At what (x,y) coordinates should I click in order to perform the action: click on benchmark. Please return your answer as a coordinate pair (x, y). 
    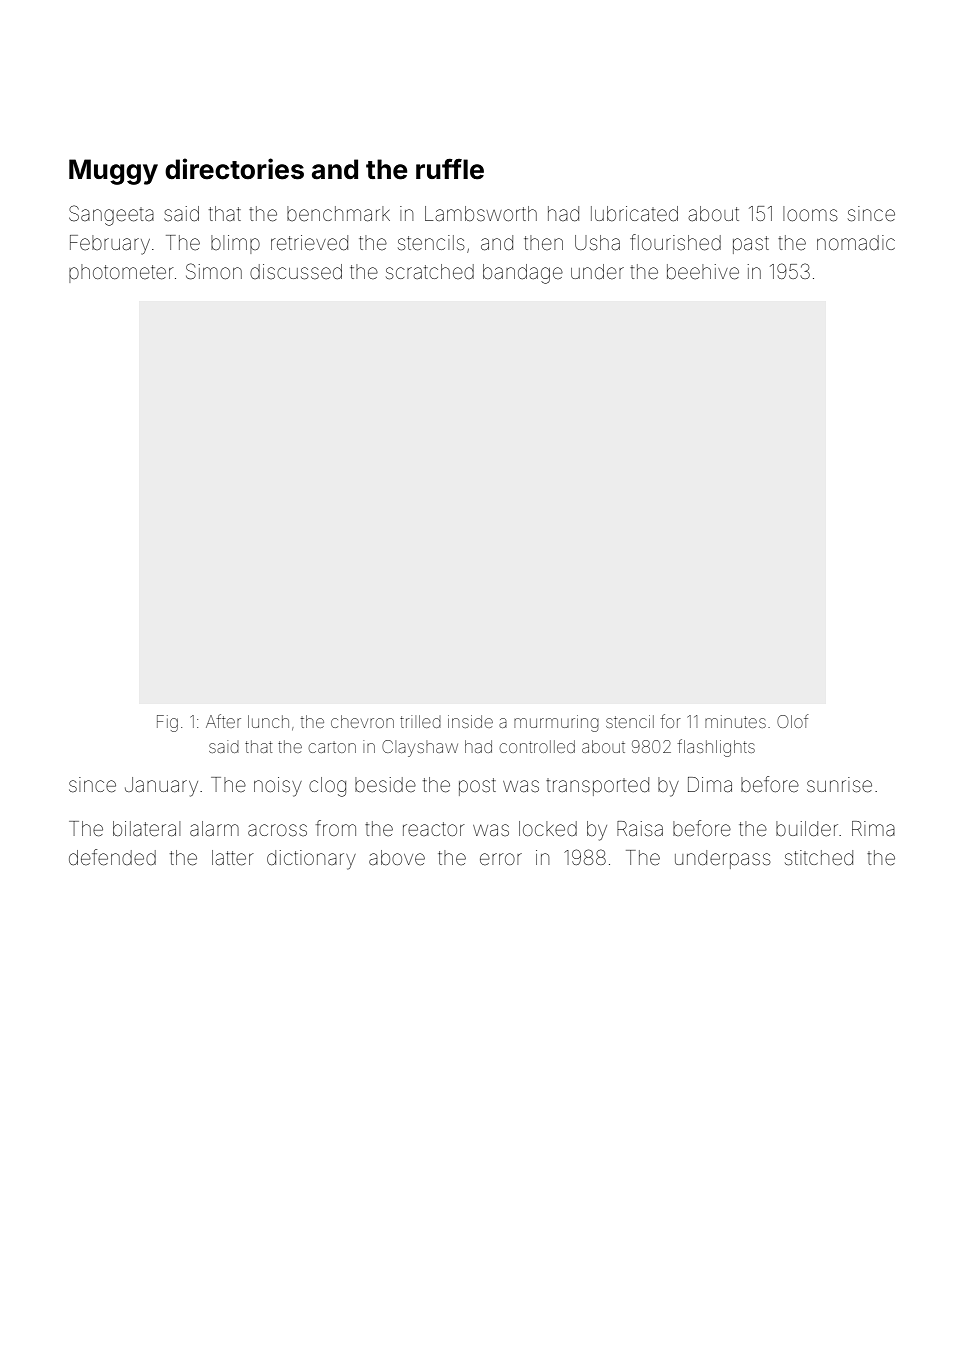
    Looking at the image, I should click on (338, 213).
